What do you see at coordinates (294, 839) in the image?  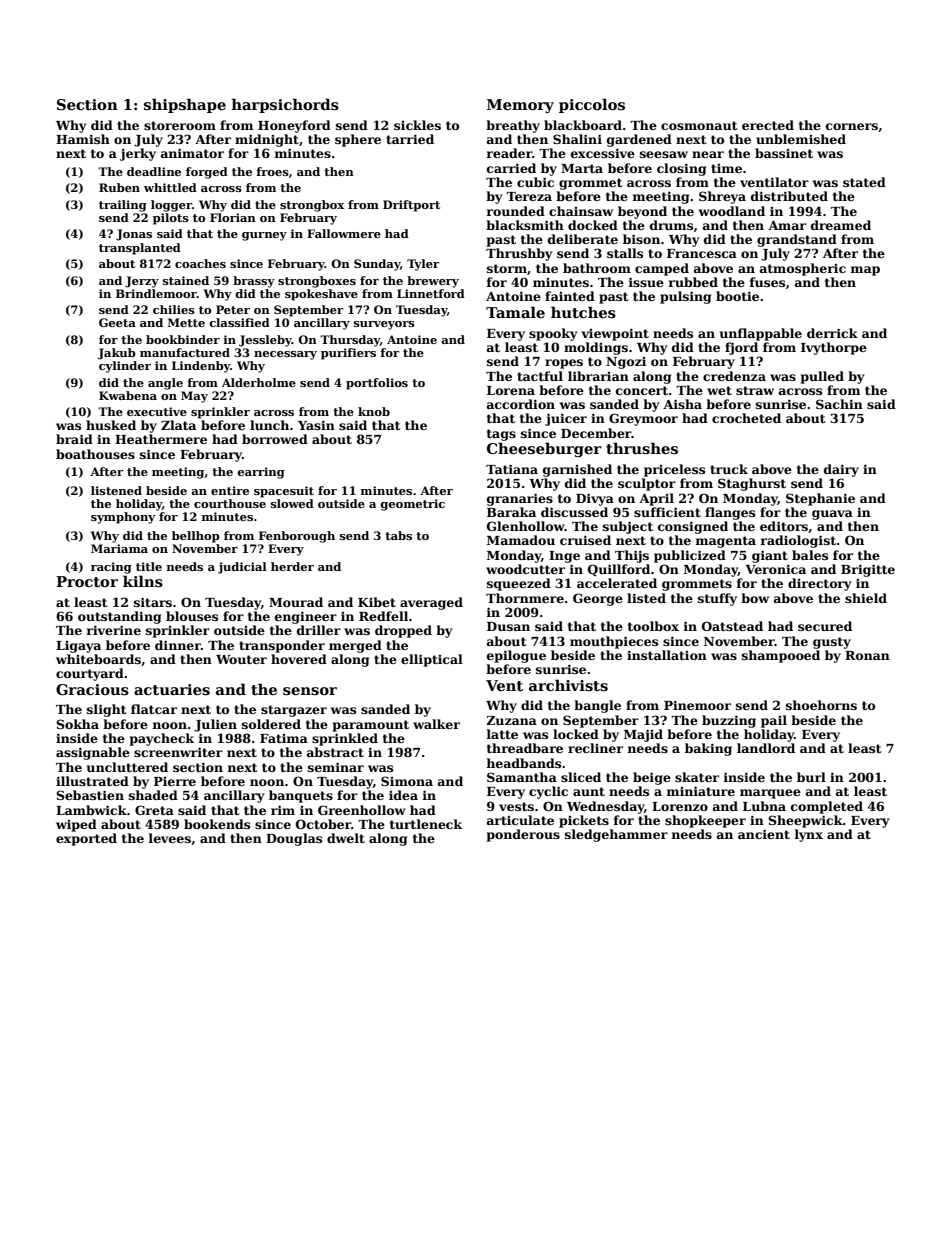 I see `Douglas` at bounding box center [294, 839].
